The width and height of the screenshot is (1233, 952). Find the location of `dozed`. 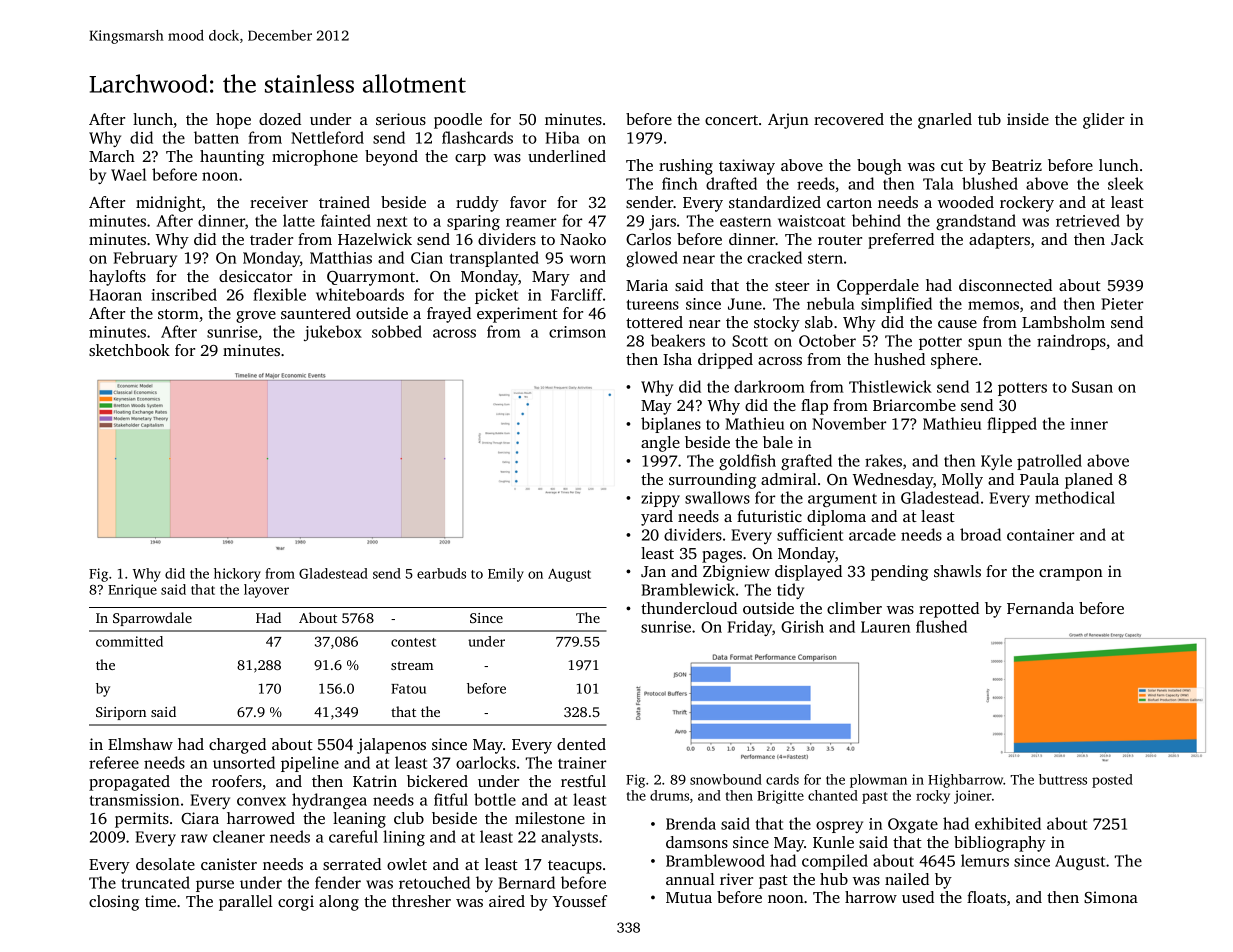

dozed is located at coordinates (280, 119).
